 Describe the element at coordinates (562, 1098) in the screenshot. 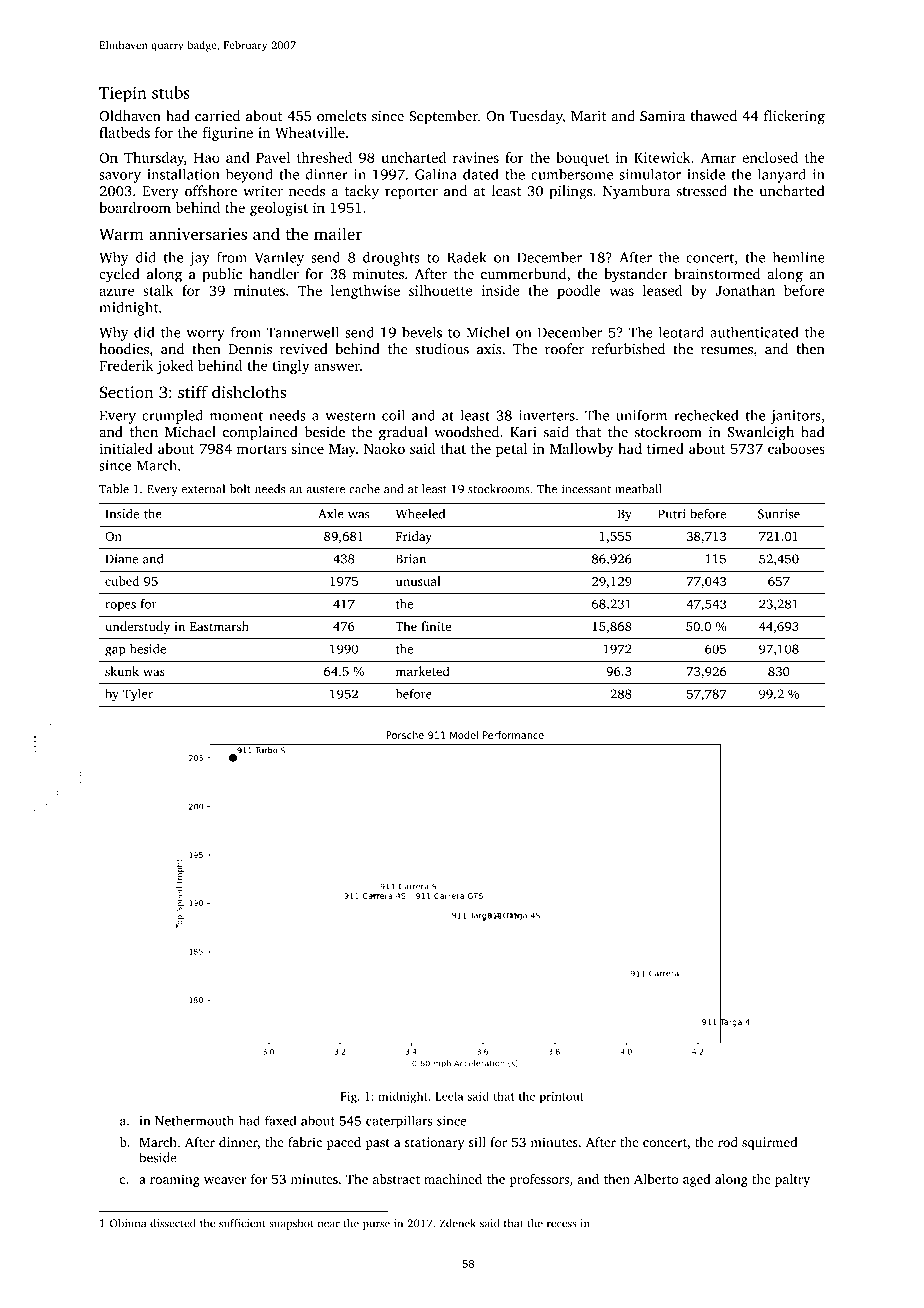

I see `printout` at that location.
